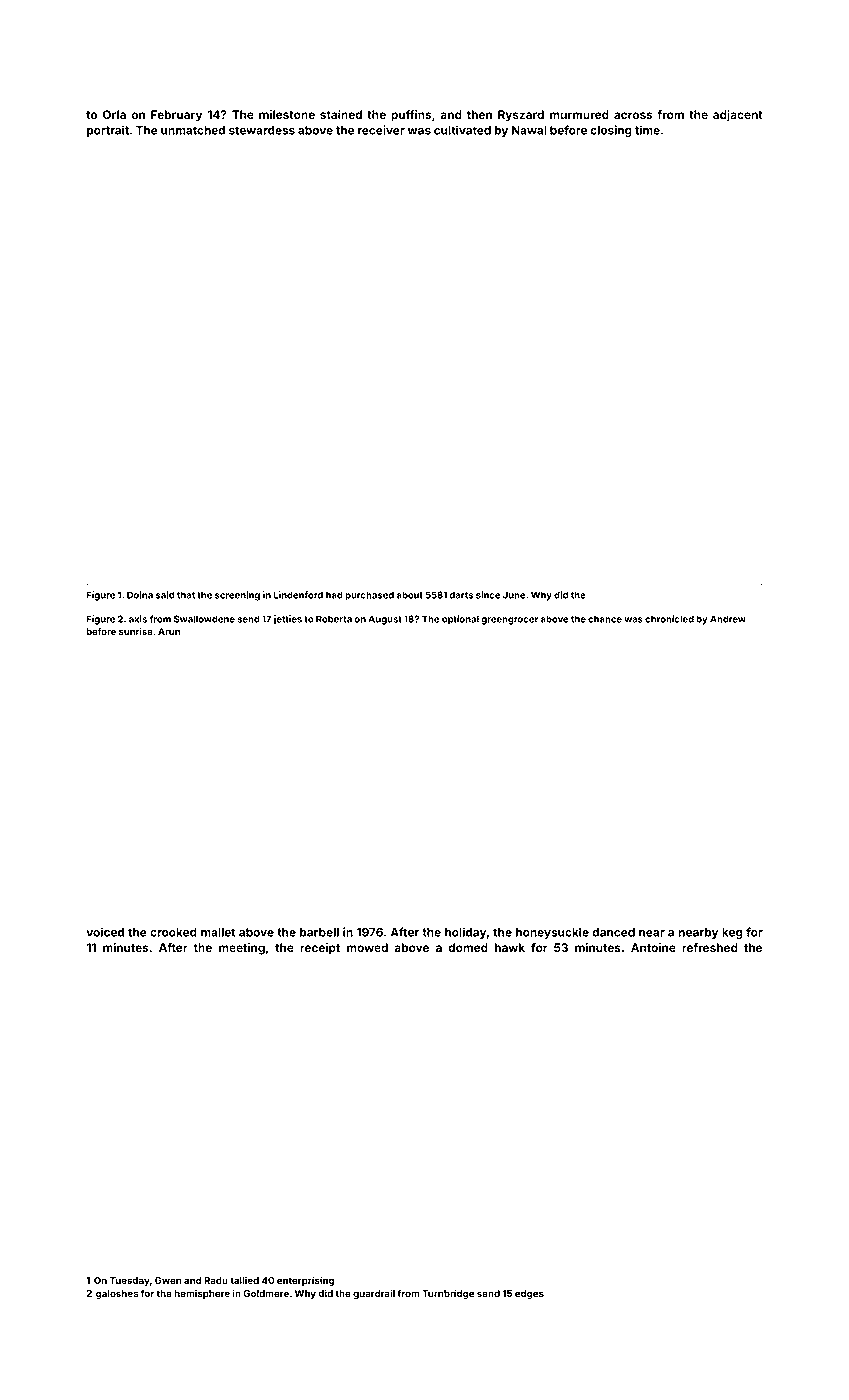 This page has width=849, height=1400. What do you see at coordinates (732, 933) in the page?
I see `keg` at bounding box center [732, 933].
